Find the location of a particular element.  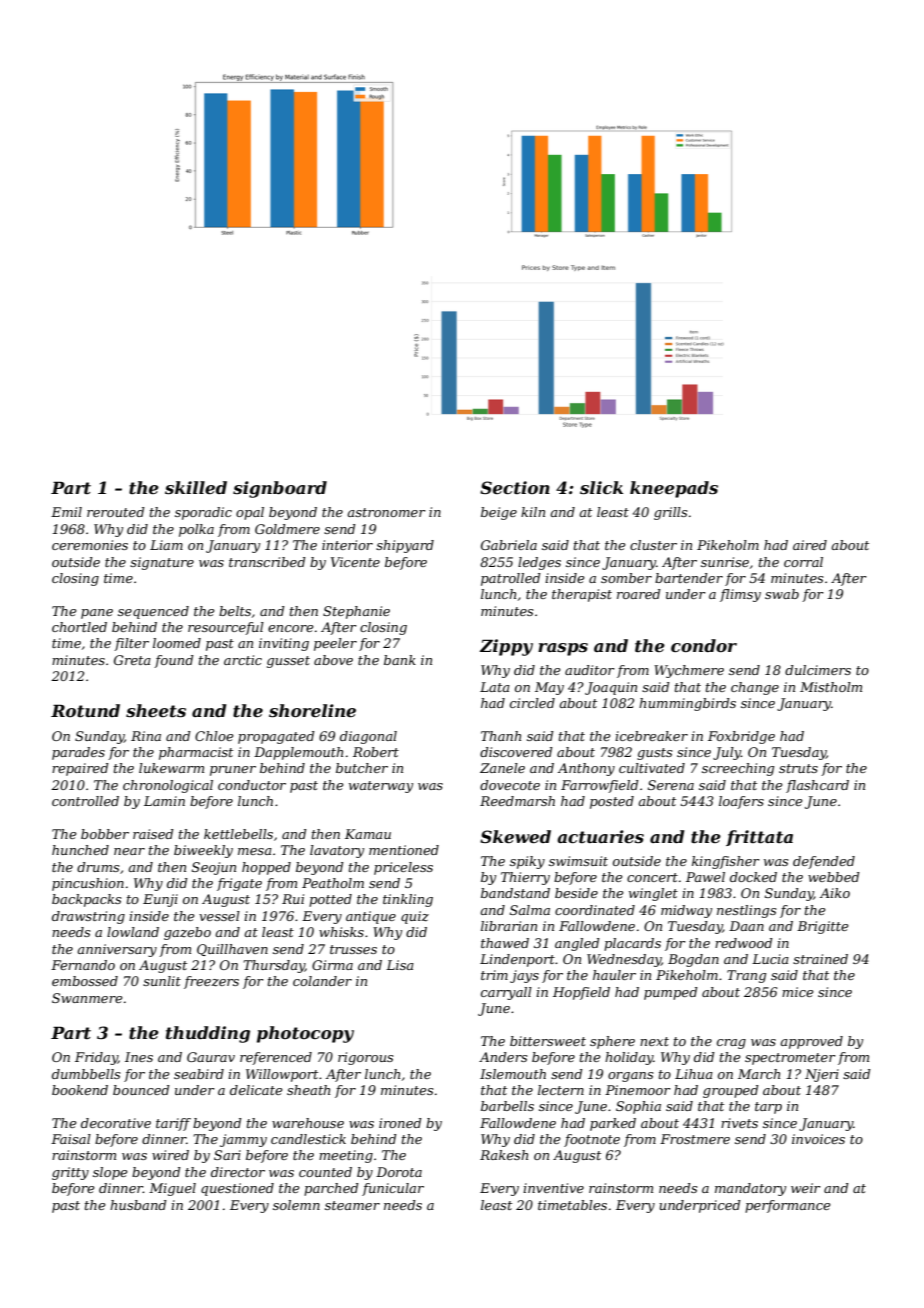

somber is located at coordinates (626, 578).
